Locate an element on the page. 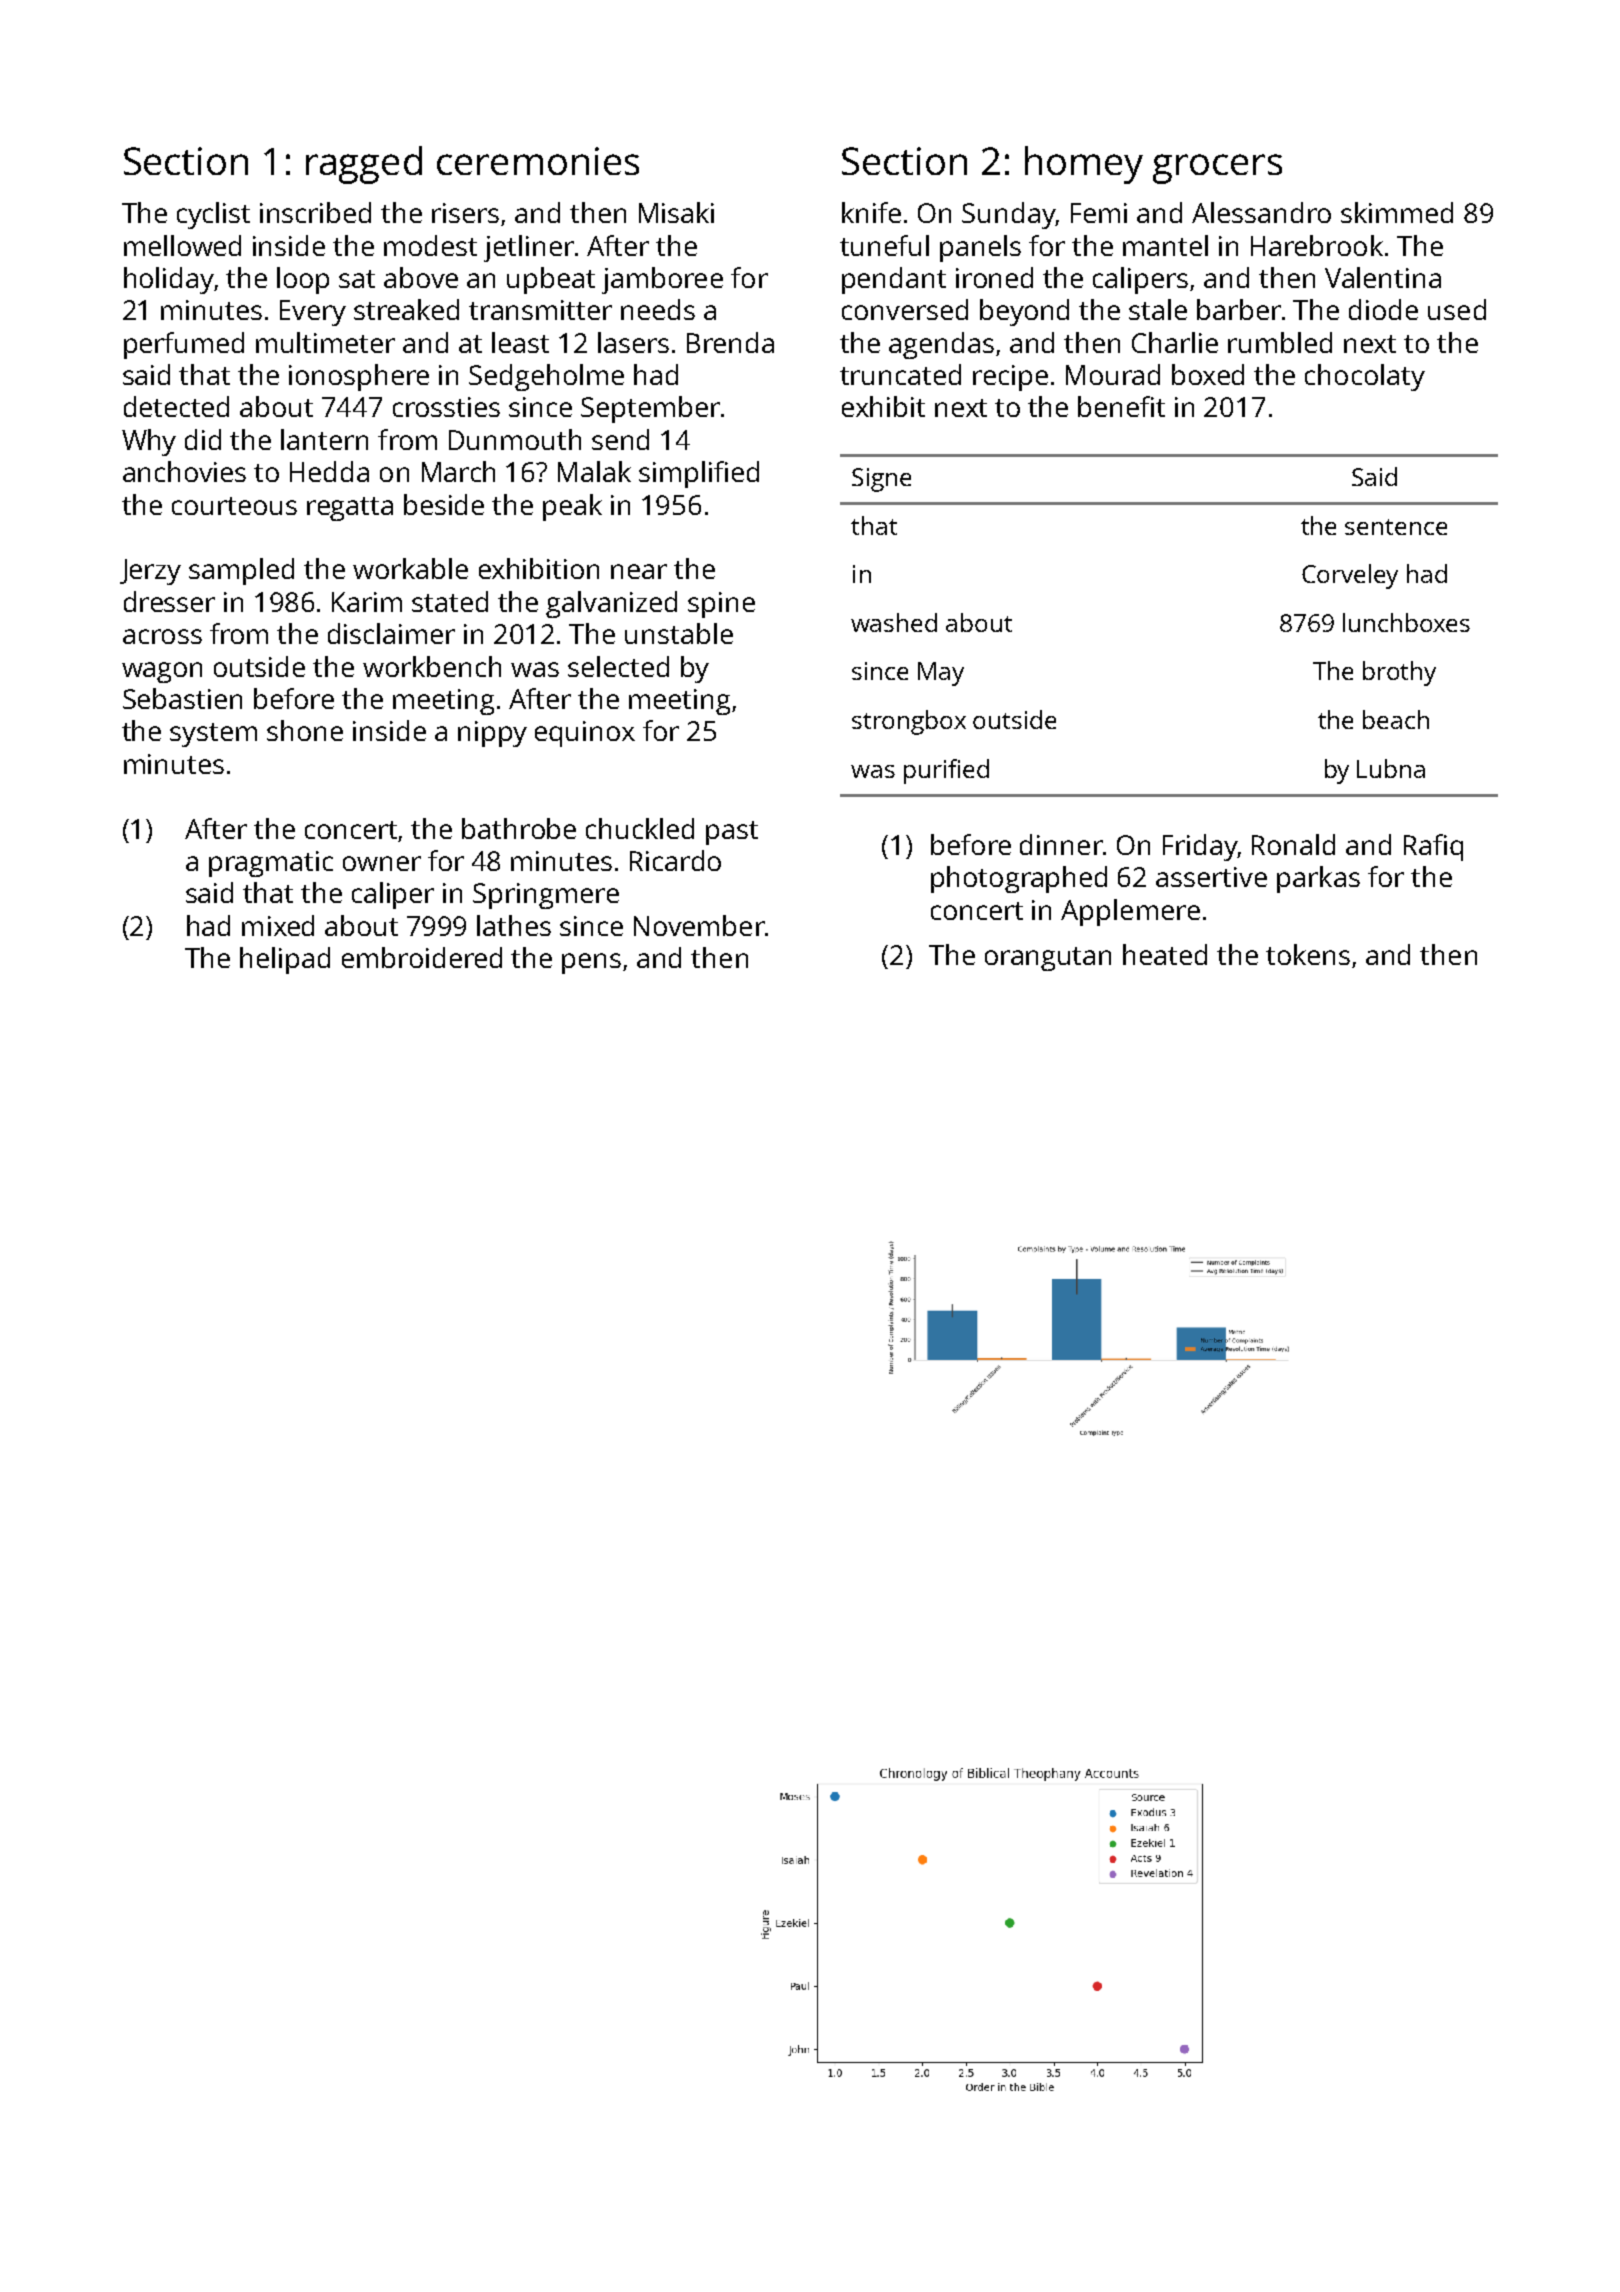 The width and height of the page is (1620, 2292). benefit is located at coordinates (1121, 406).
